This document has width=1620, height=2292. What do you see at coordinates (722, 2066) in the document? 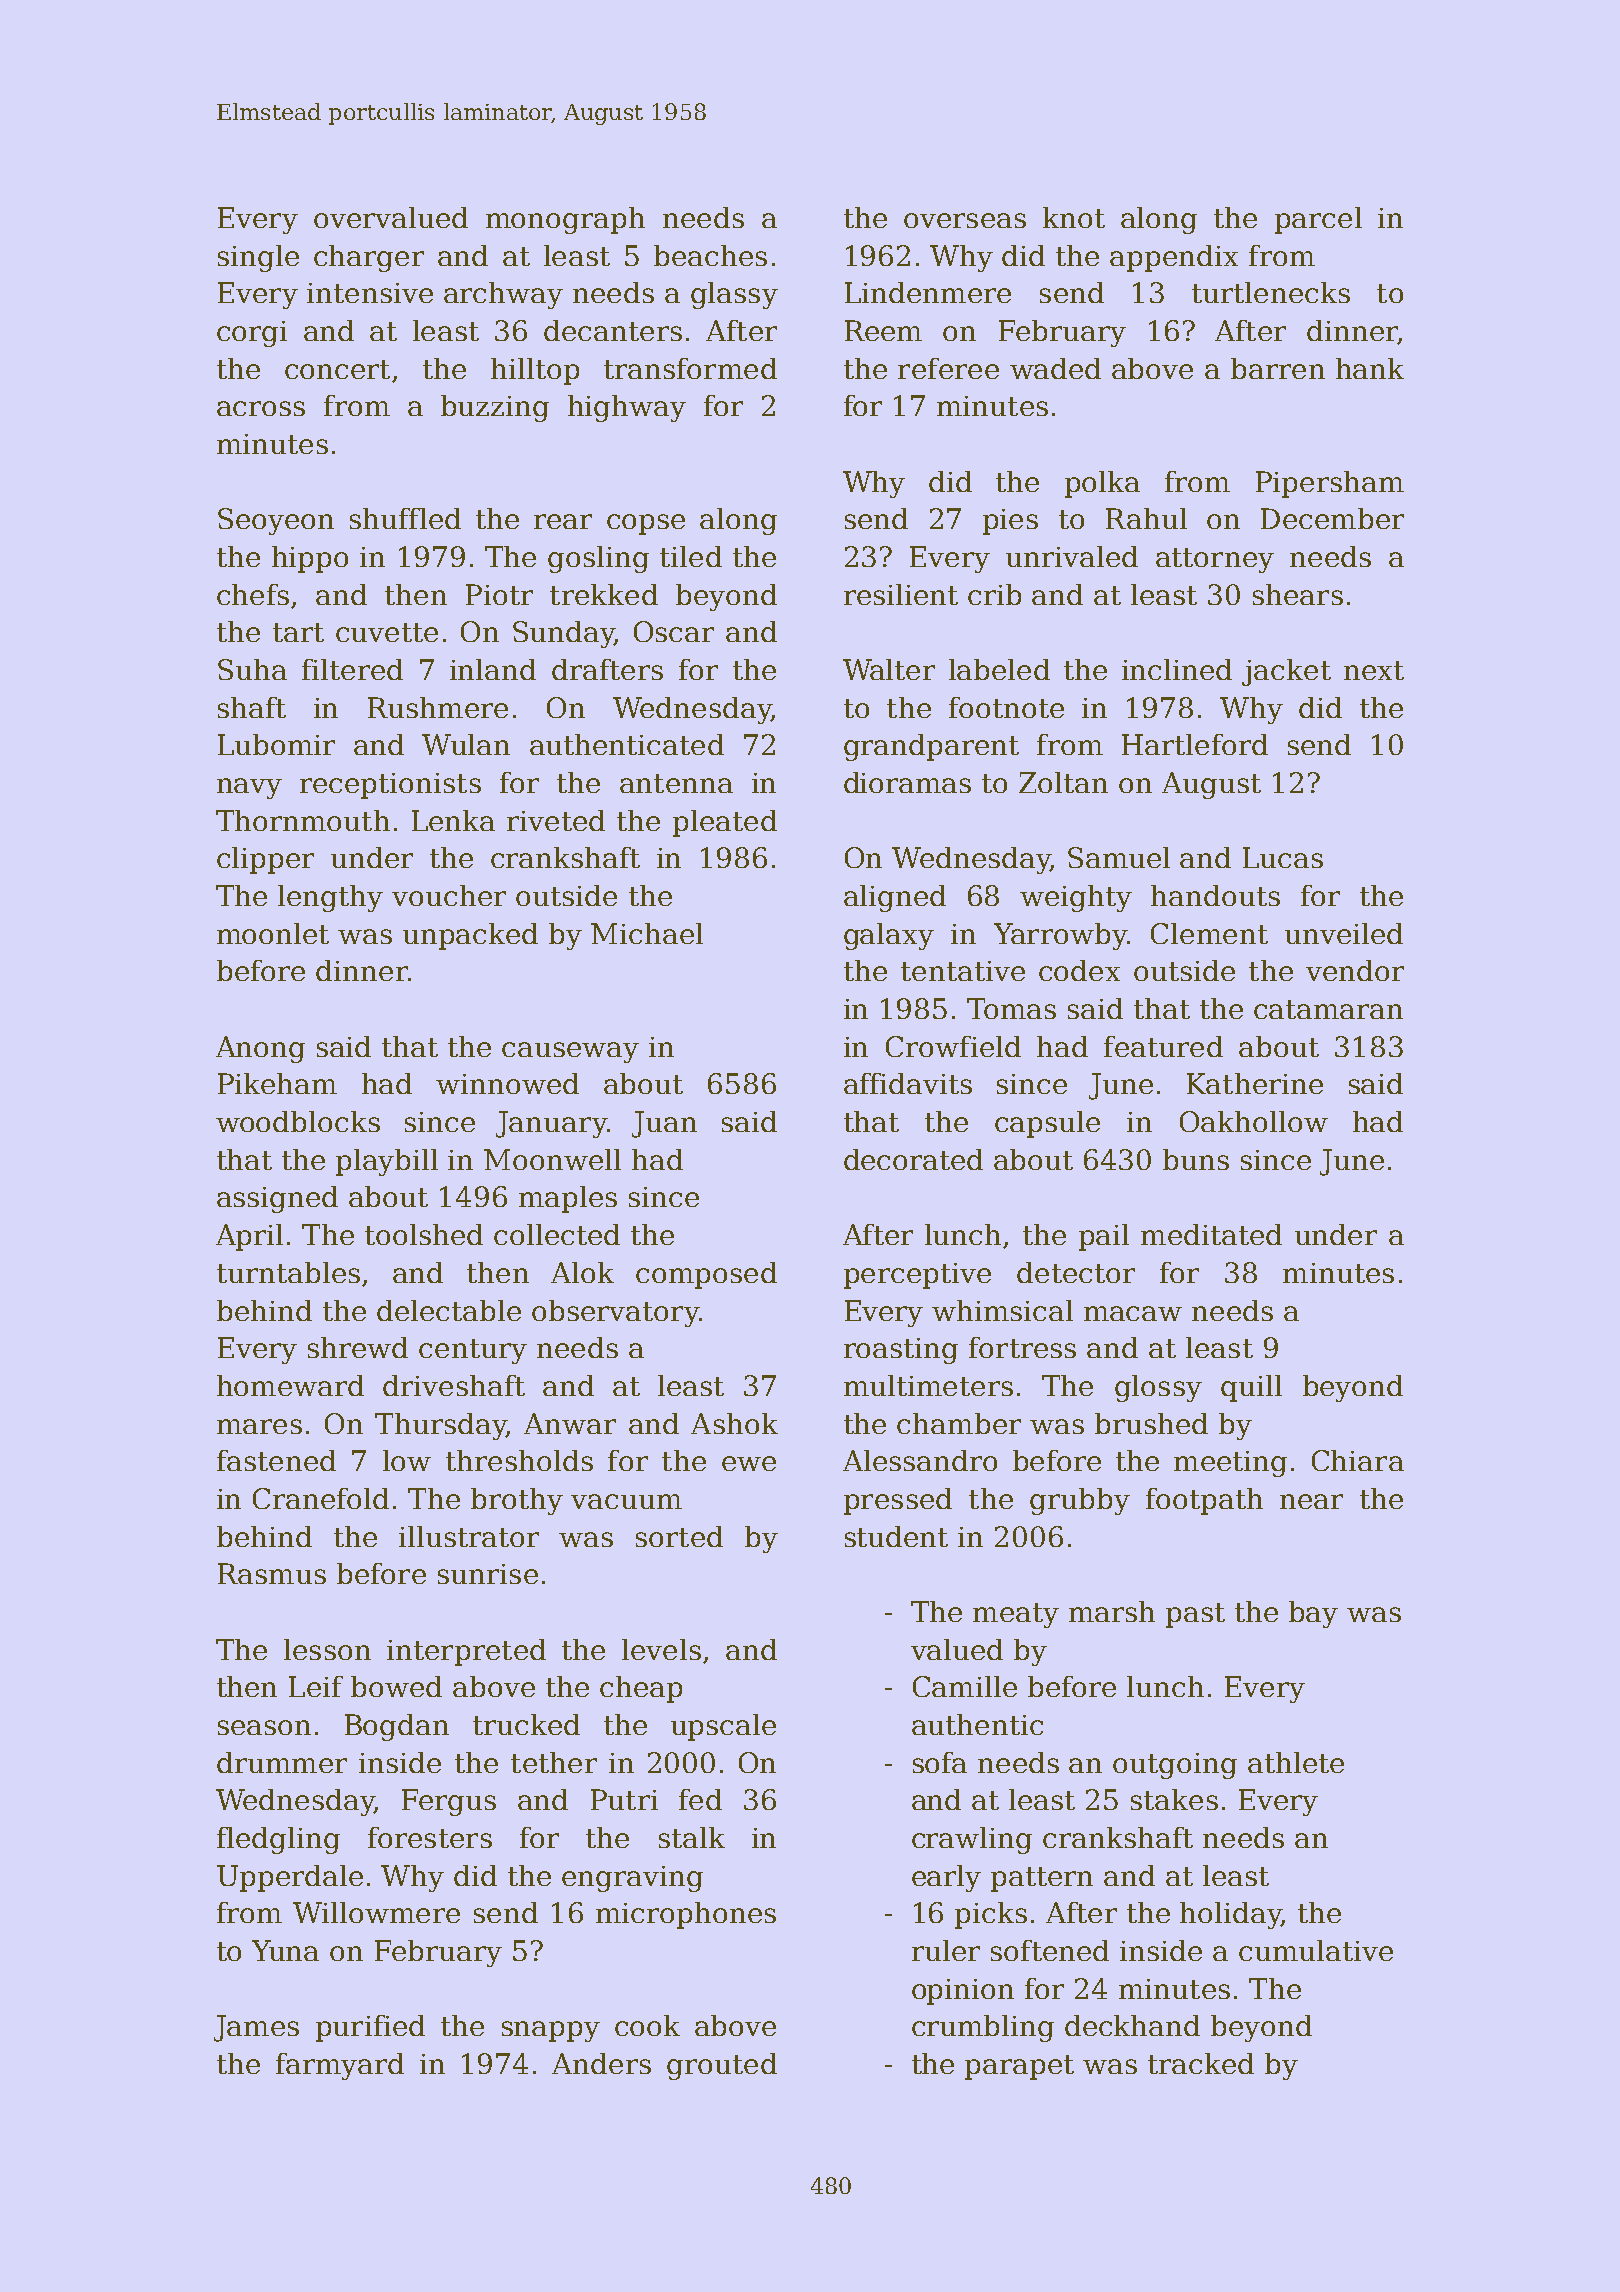
I see `grouted` at bounding box center [722, 2066].
